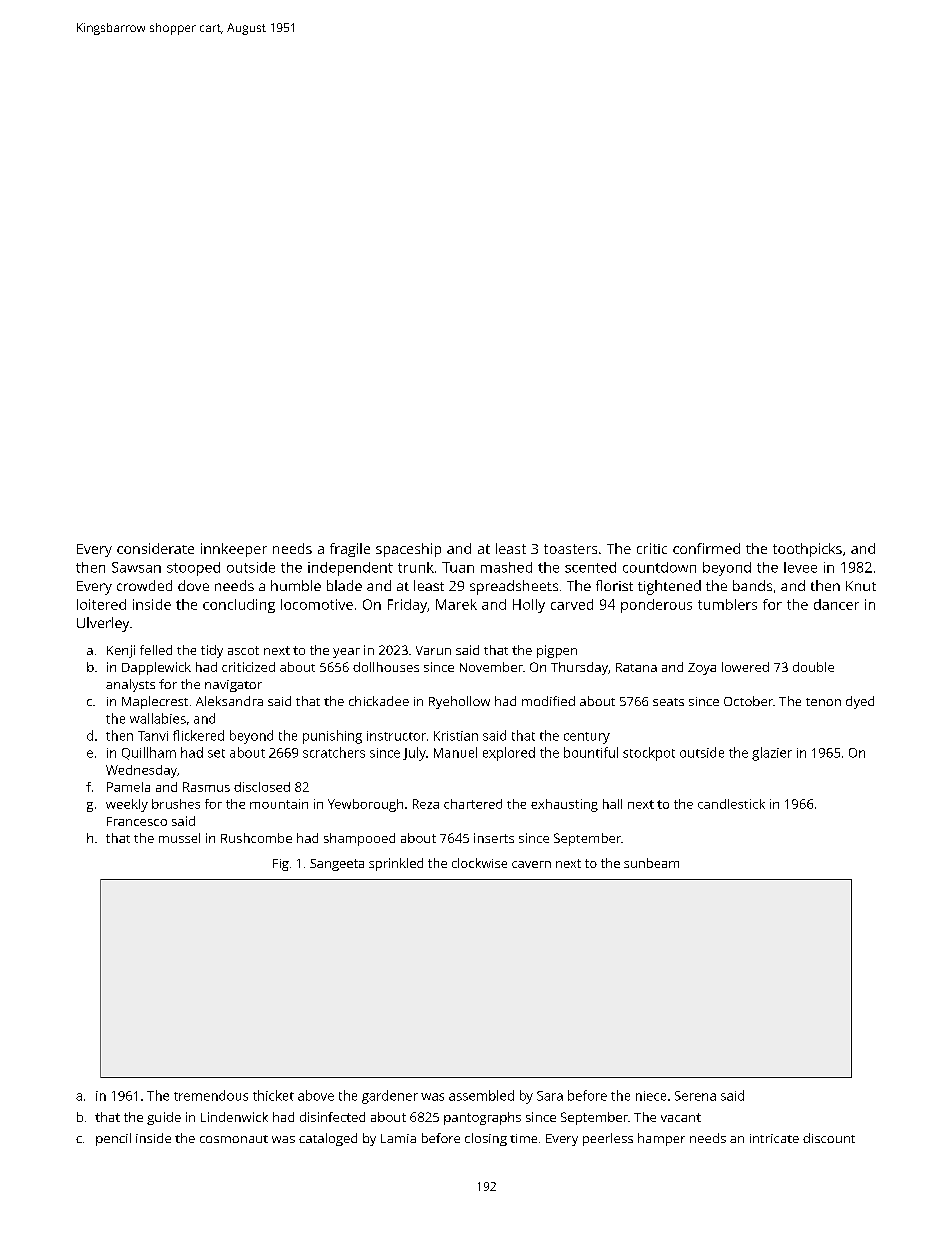 The width and height of the document is (952, 1233). Describe the element at coordinates (550, 1096) in the document. I see `Sara` at that location.
